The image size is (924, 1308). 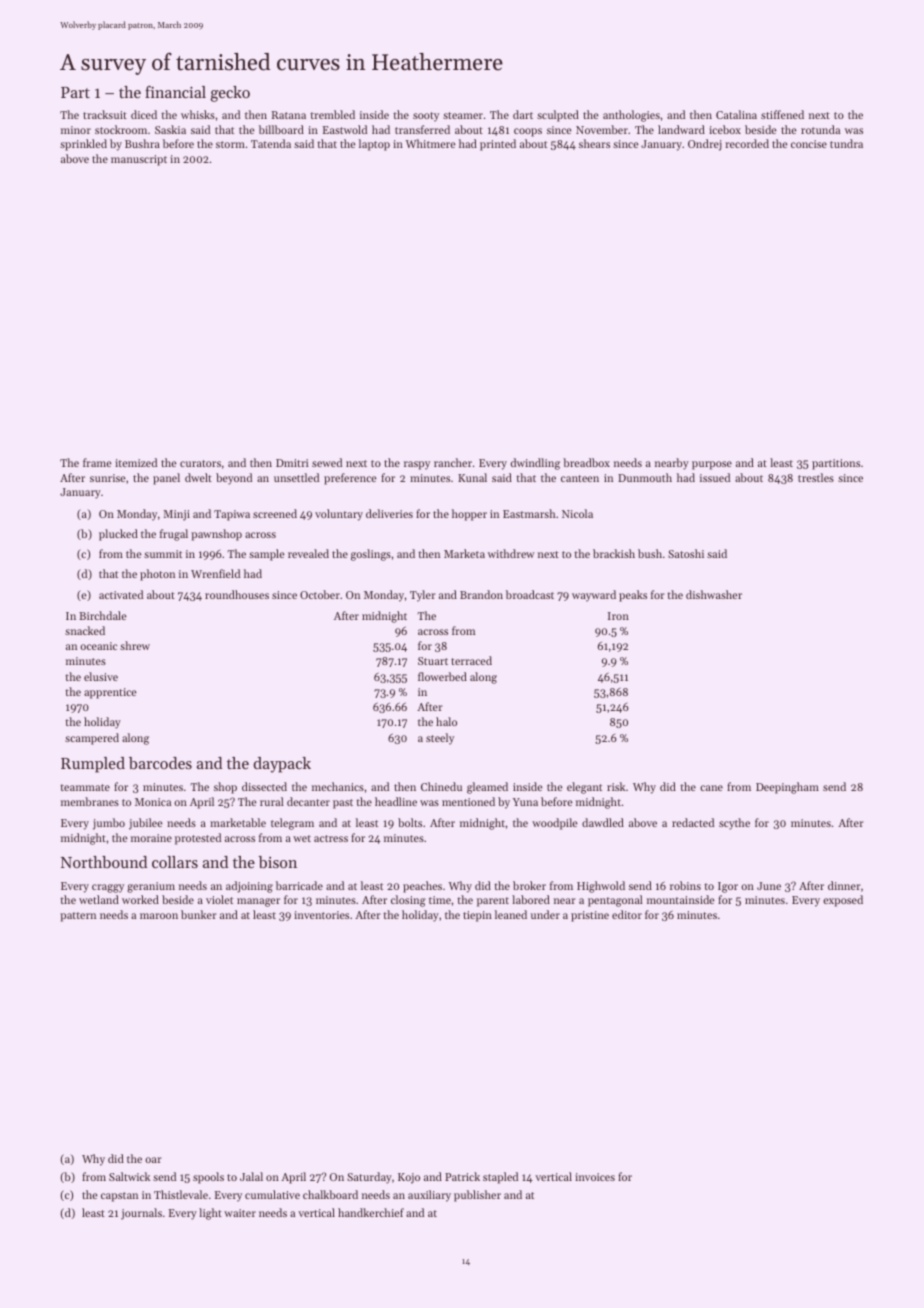 What do you see at coordinates (332, 114) in the image?
I see `trembled` at bounding box center [332, 114].
